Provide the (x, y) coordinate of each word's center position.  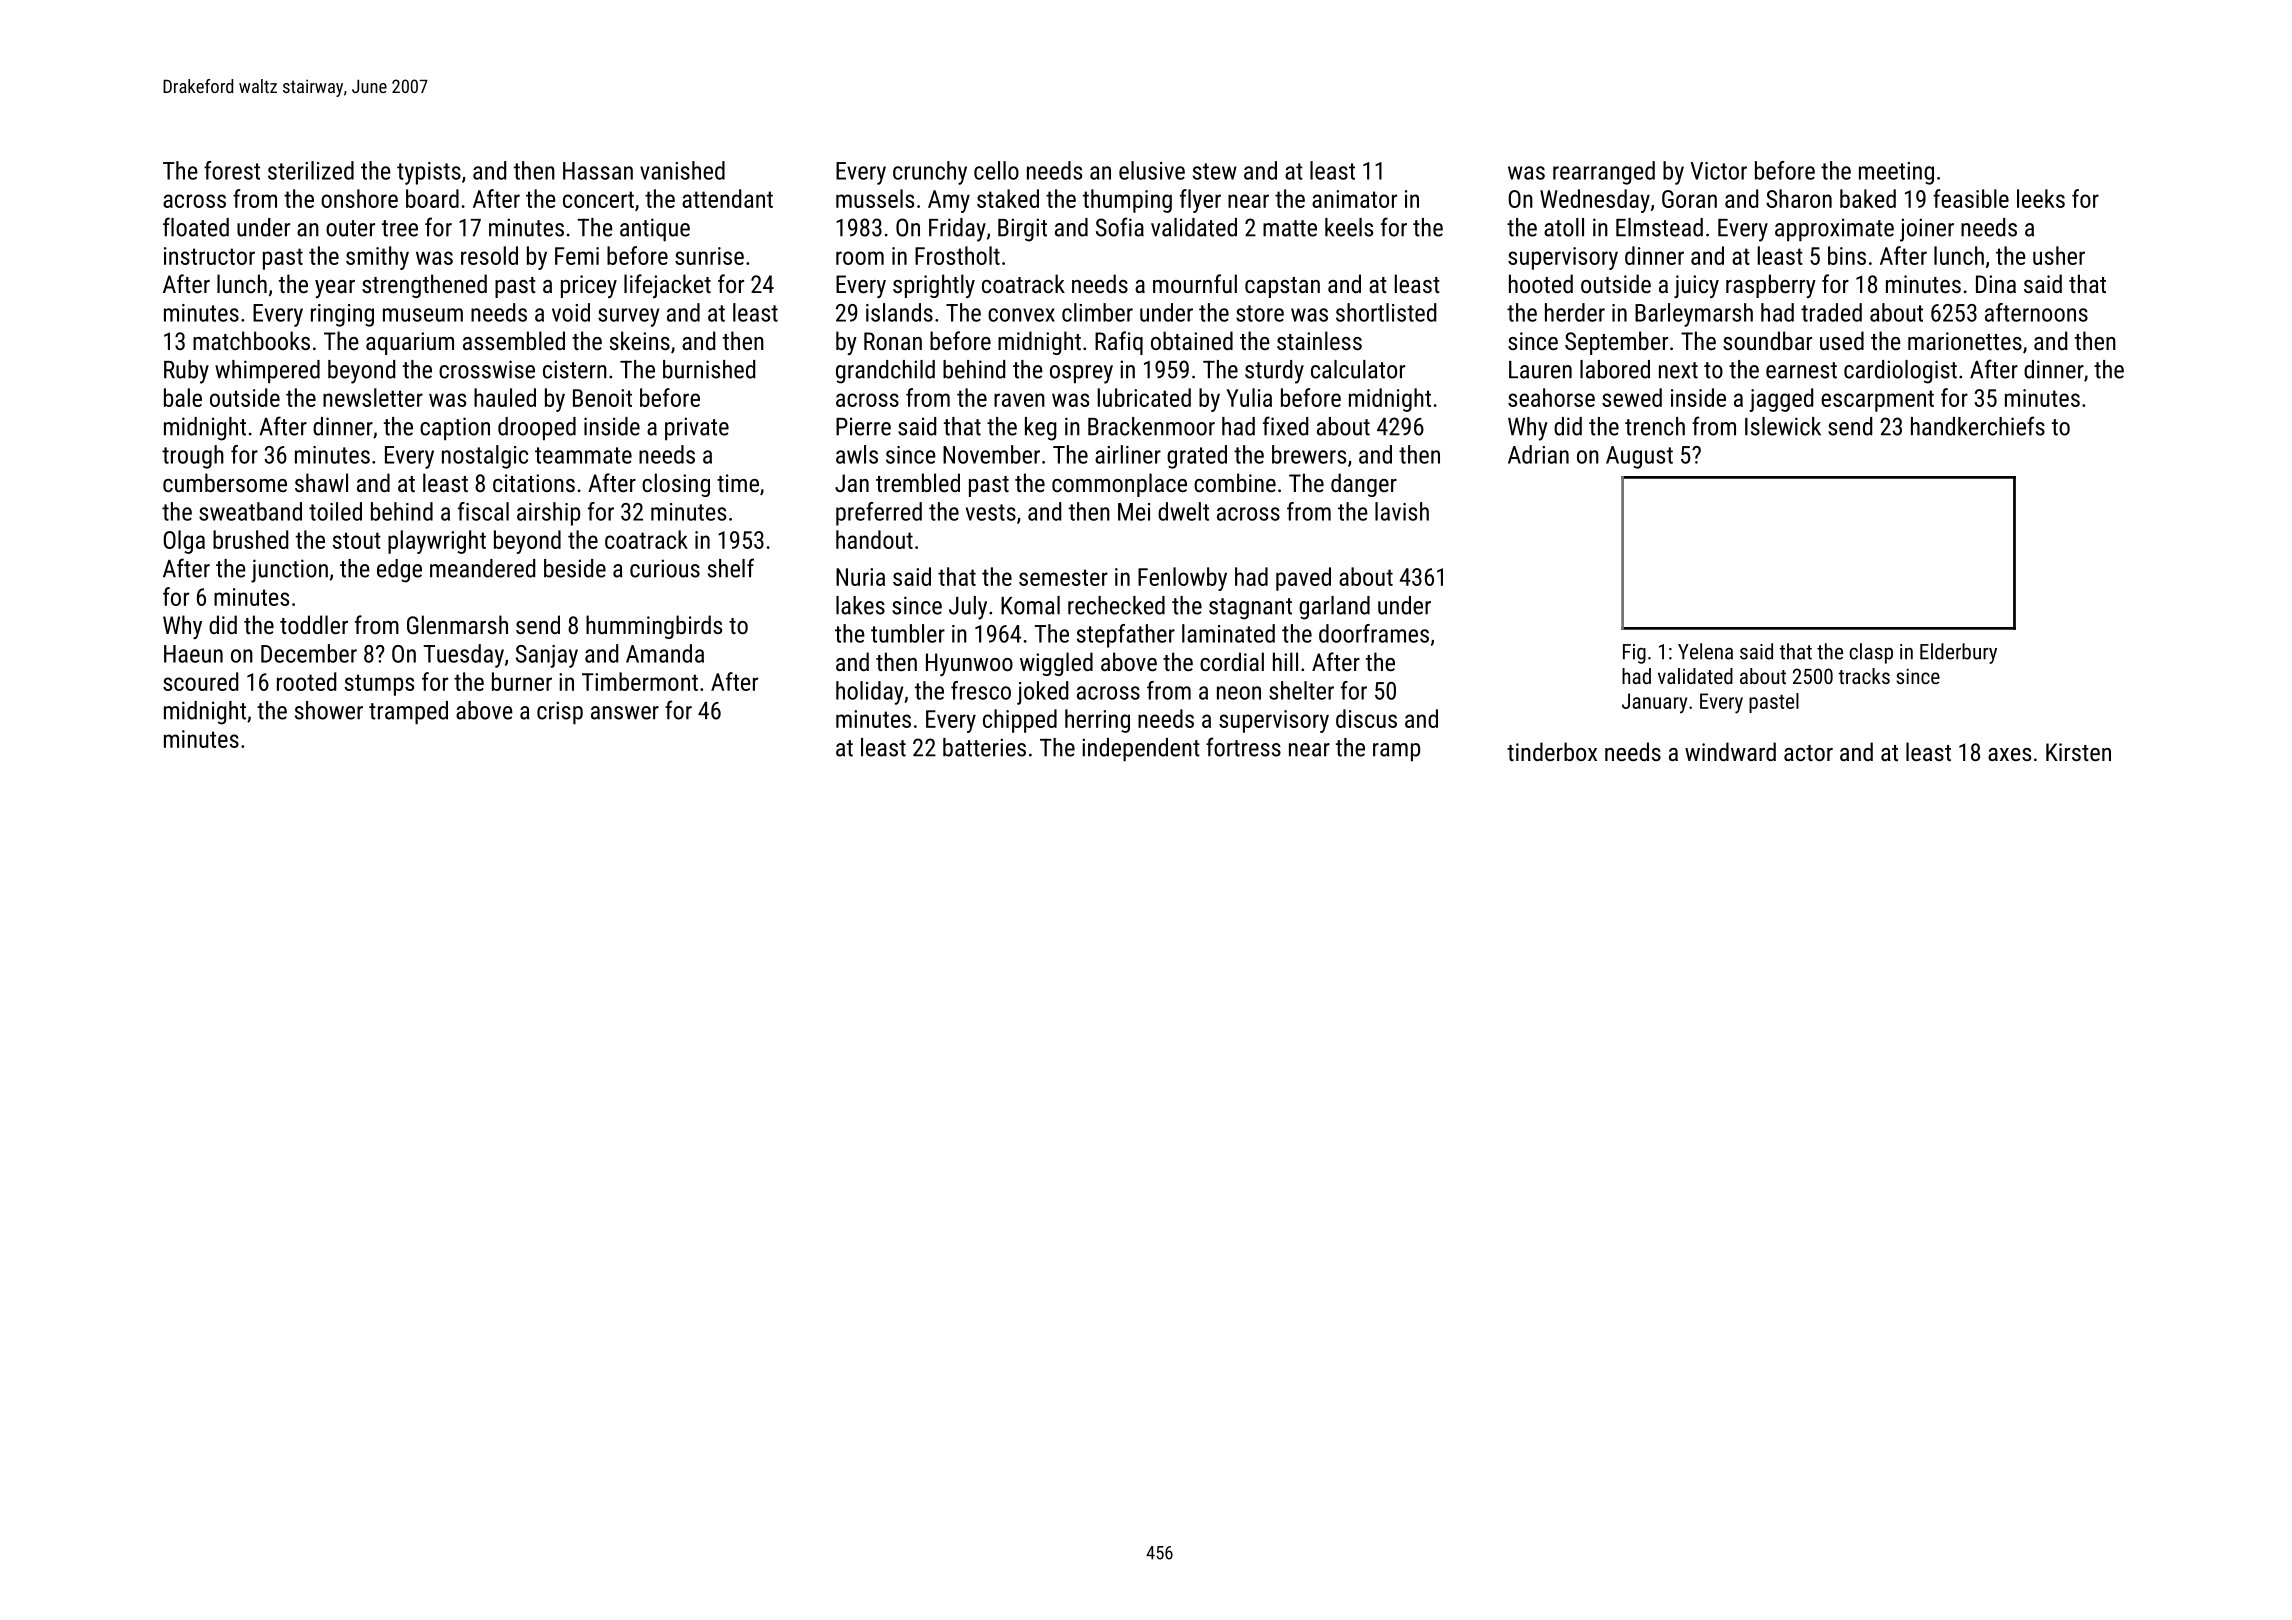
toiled (335, 511)
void (571, 312)
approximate (1834, 229)
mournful (1195, 283)
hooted (1541, 283)
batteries (984, 747)
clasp (1871, 653)
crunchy (930, 173)
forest (232, 170)
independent (1141, 749)
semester (1063, 577)
